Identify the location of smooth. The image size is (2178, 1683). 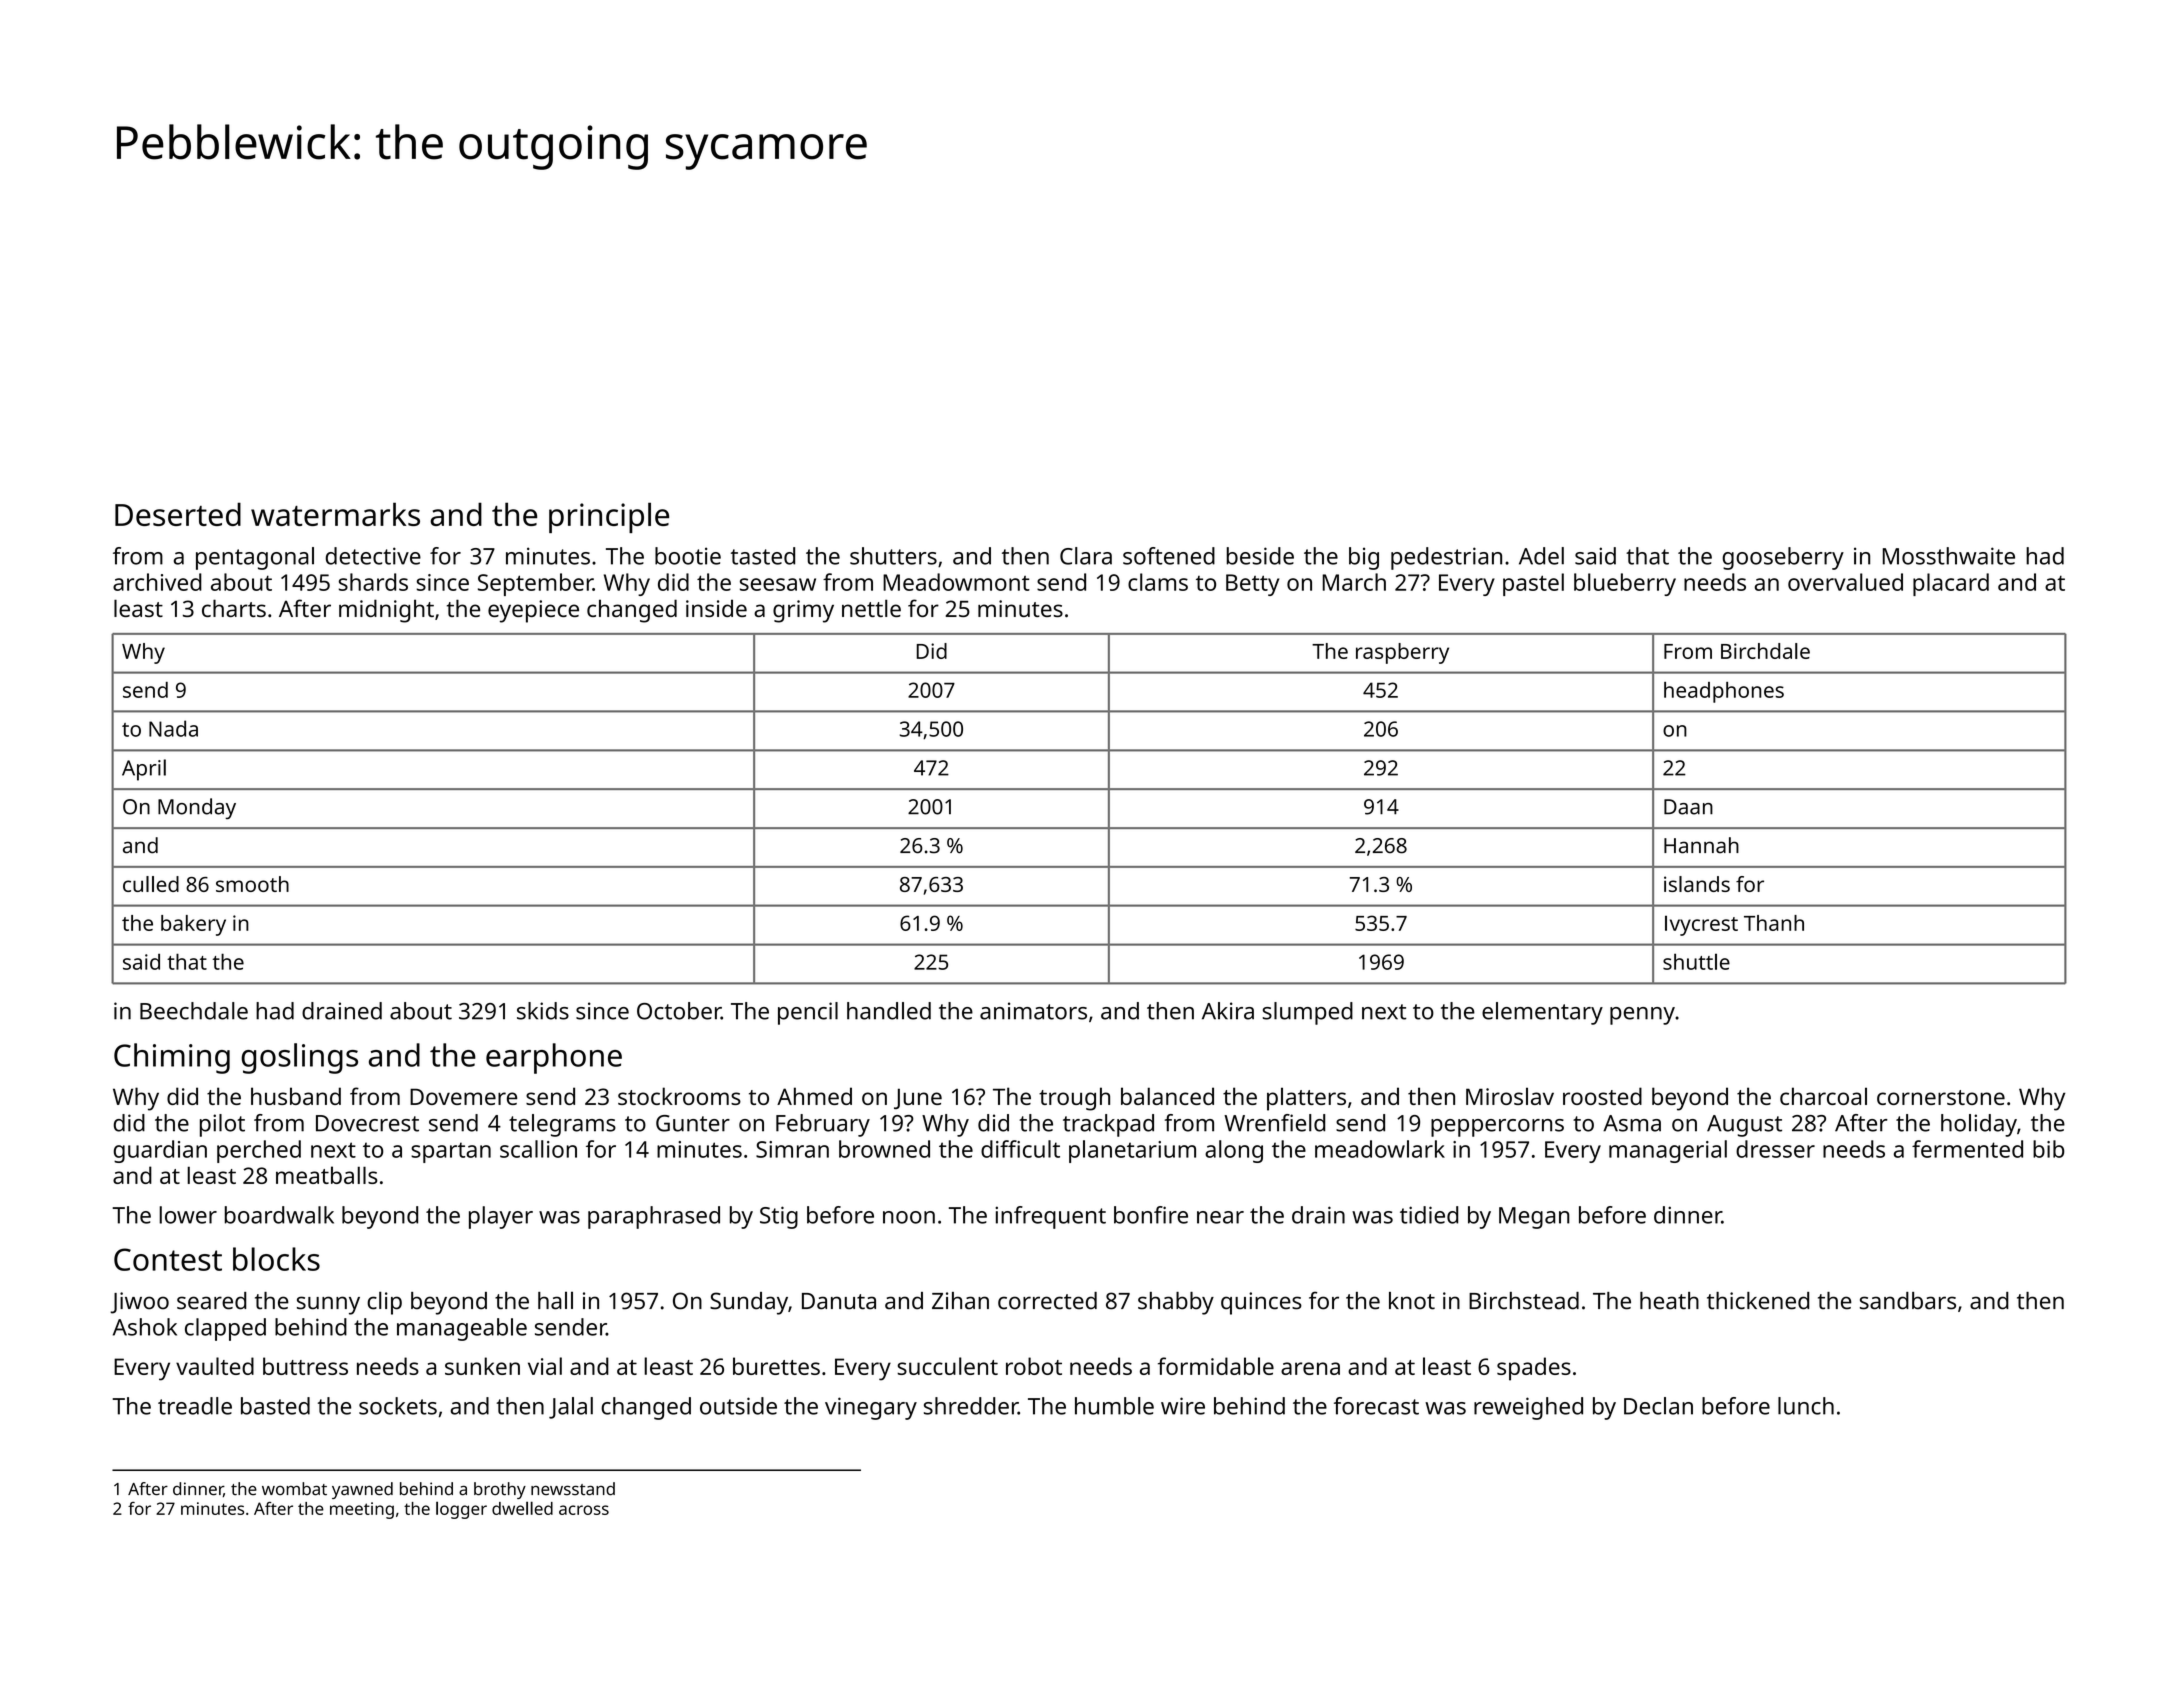
(252, 884).
